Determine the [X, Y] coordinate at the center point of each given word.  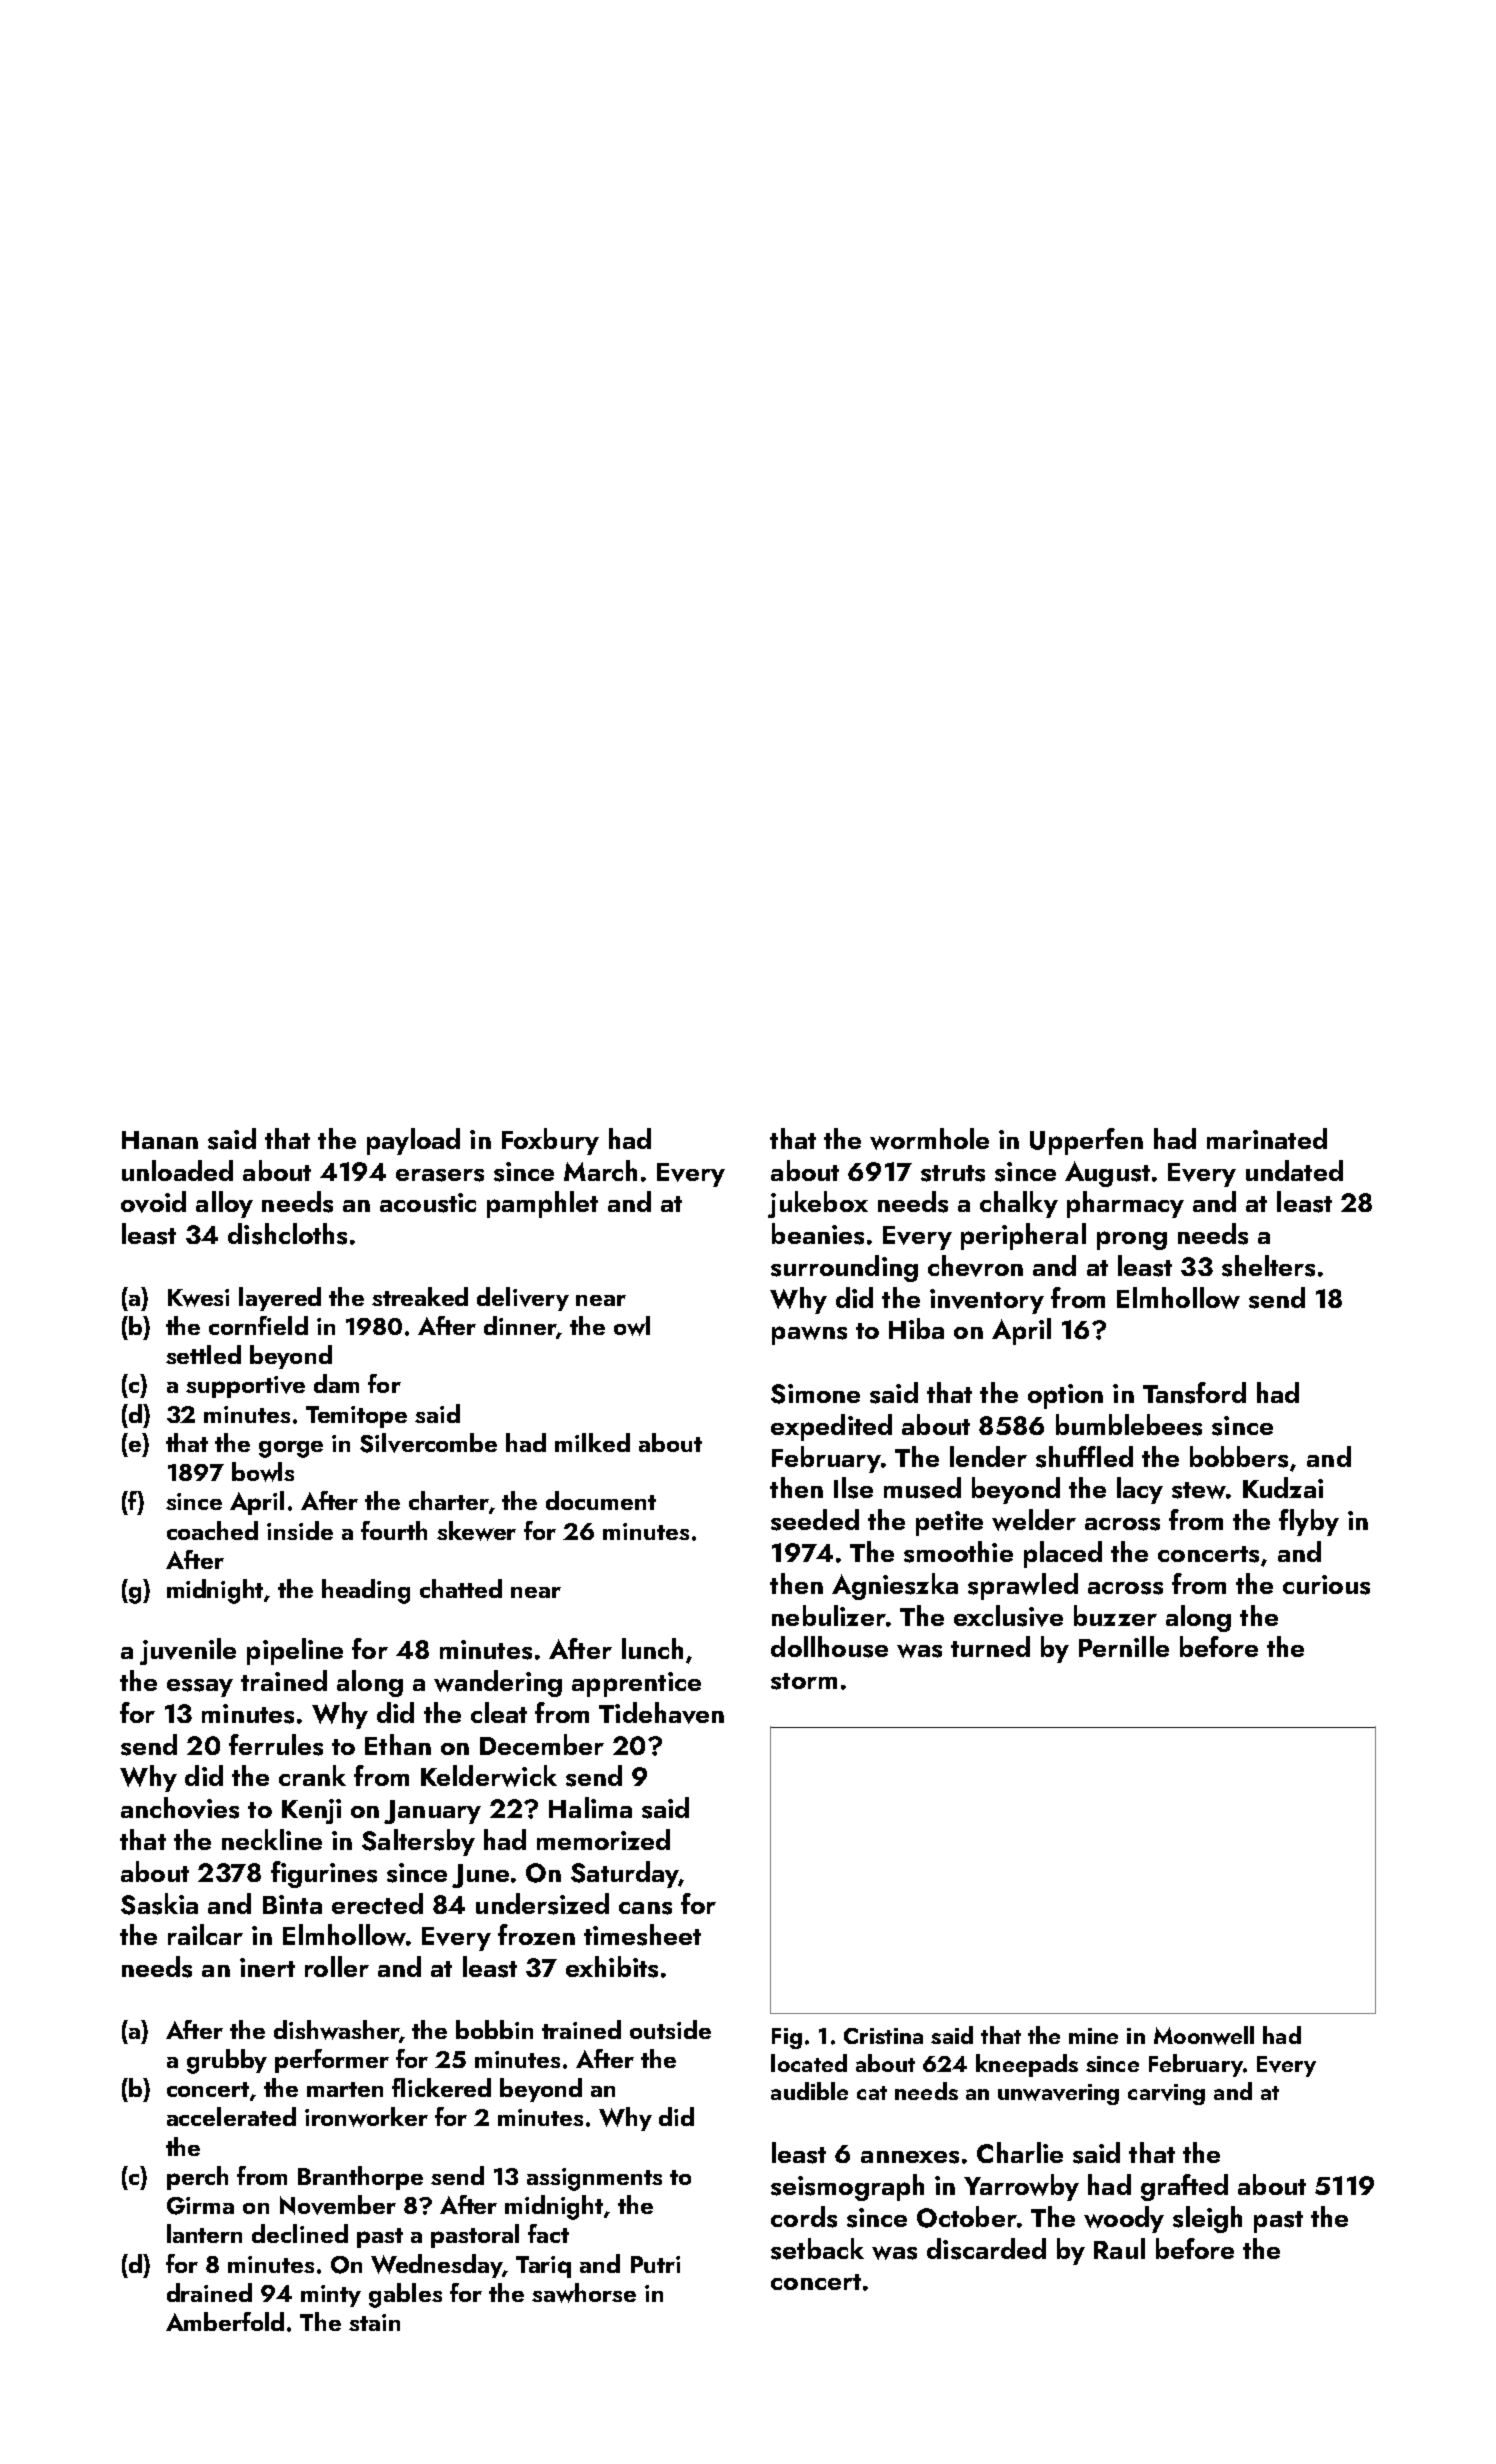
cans [645, 1908]
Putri [655, 2264]
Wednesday [437, 2266]
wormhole [929, 1139]
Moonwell [1204, 2035]
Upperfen [1086, 1141]
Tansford [1194, 1393]
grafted [1184, 2187]
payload [413, 1141]
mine [1093, 2036]
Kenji [311, 1811]
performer [332, 2061]
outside [670, 2029]
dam [336, 1383]
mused [922, 1488]
